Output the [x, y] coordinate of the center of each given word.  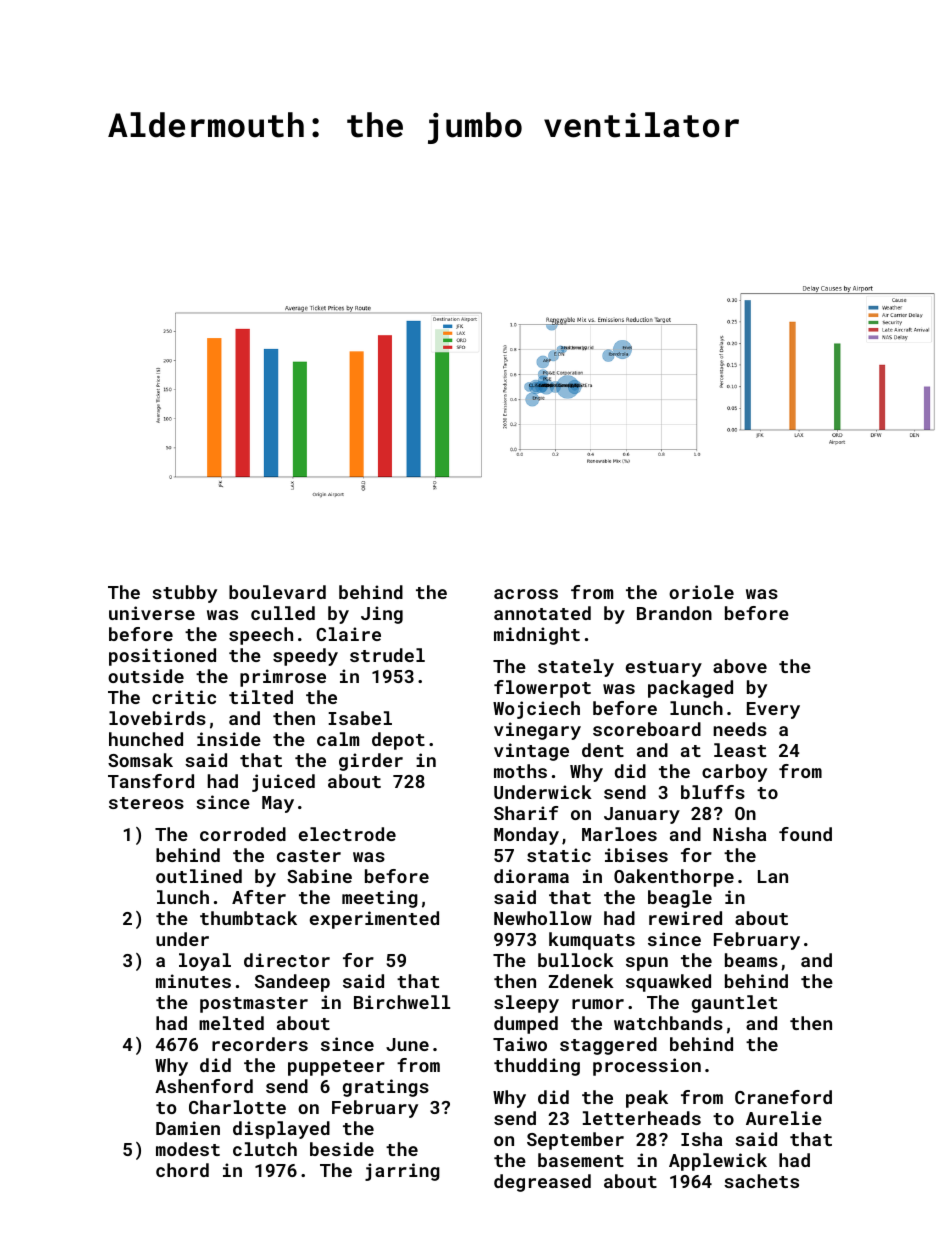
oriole [701, 592]
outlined [199, 876]
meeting [380, 899]
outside [146, 676]
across [526, 594]
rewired [685, 918]
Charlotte [237, 1107]
